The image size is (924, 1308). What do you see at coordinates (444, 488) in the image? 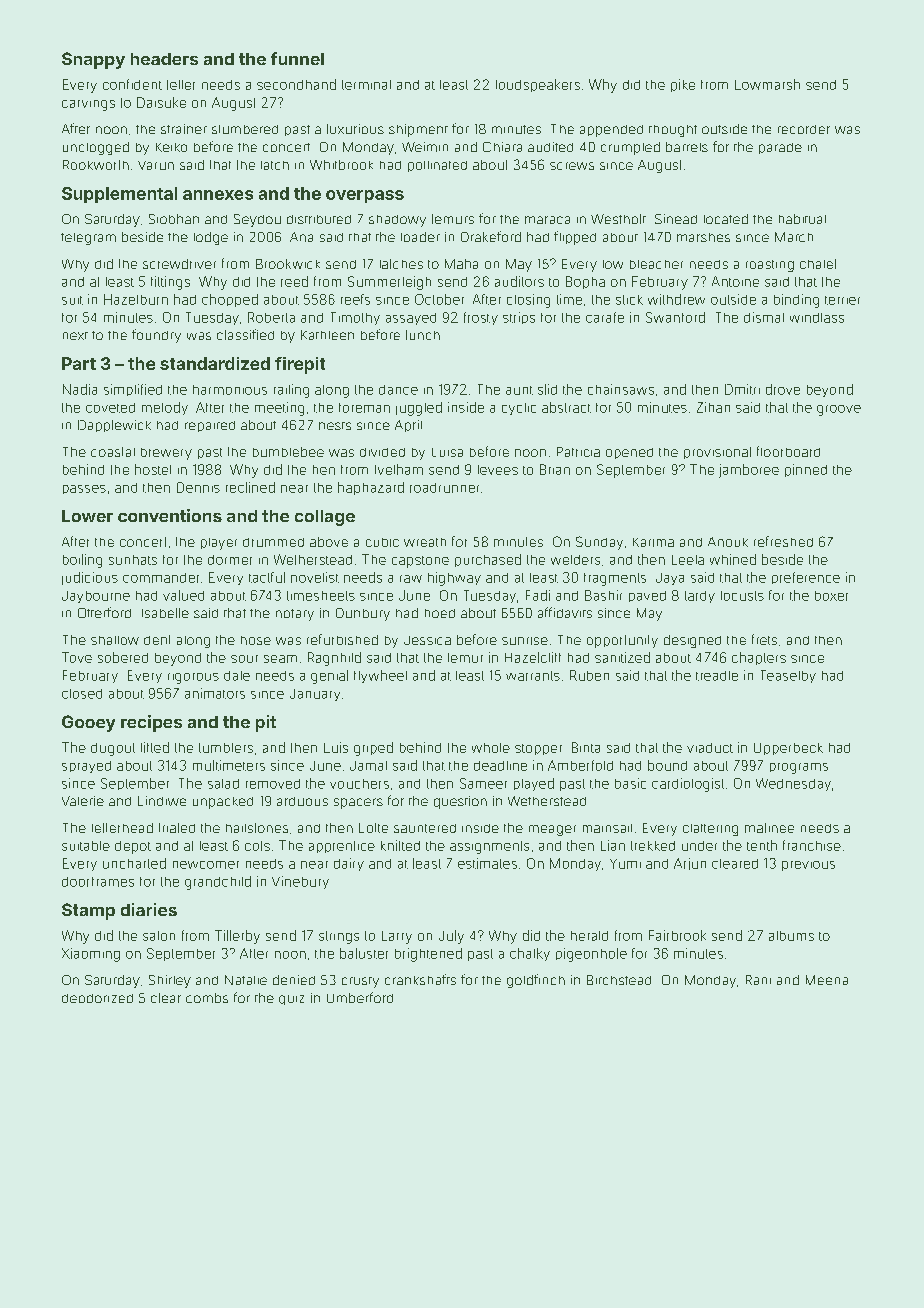
I see `roadrunner` at bounding box center [444, 488].
